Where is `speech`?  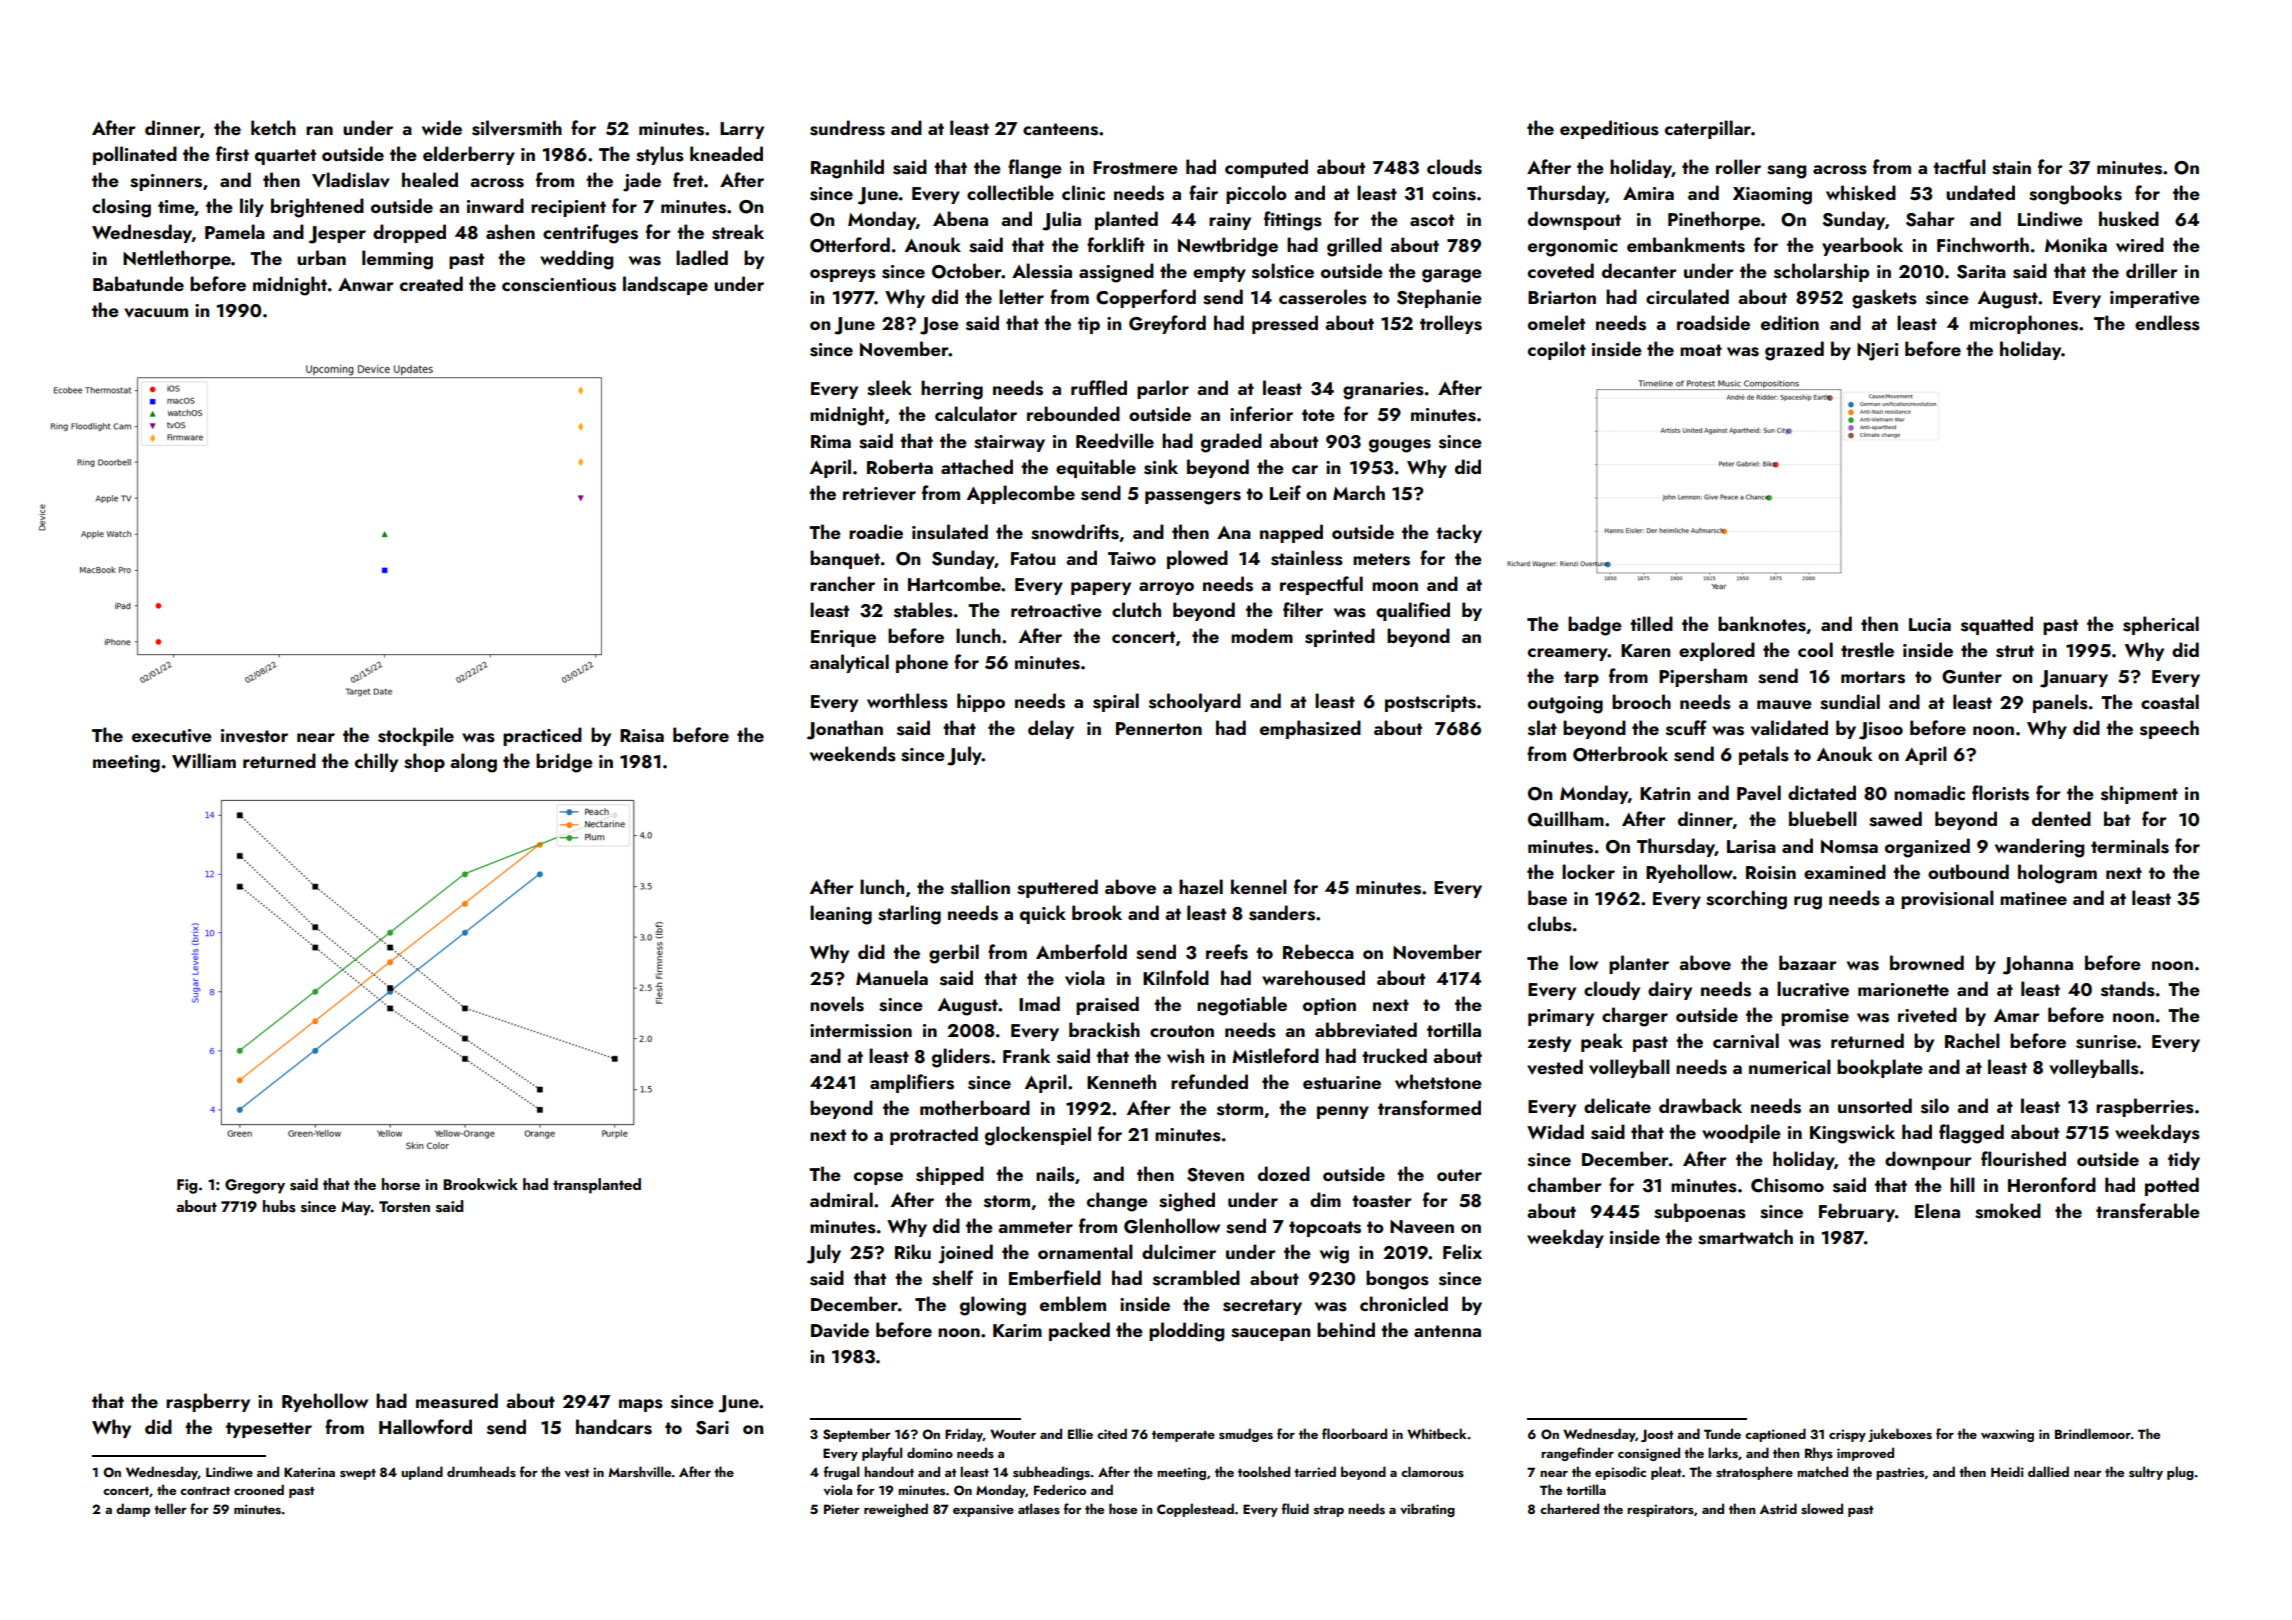 speech is located at coordinates (2169, 729).
